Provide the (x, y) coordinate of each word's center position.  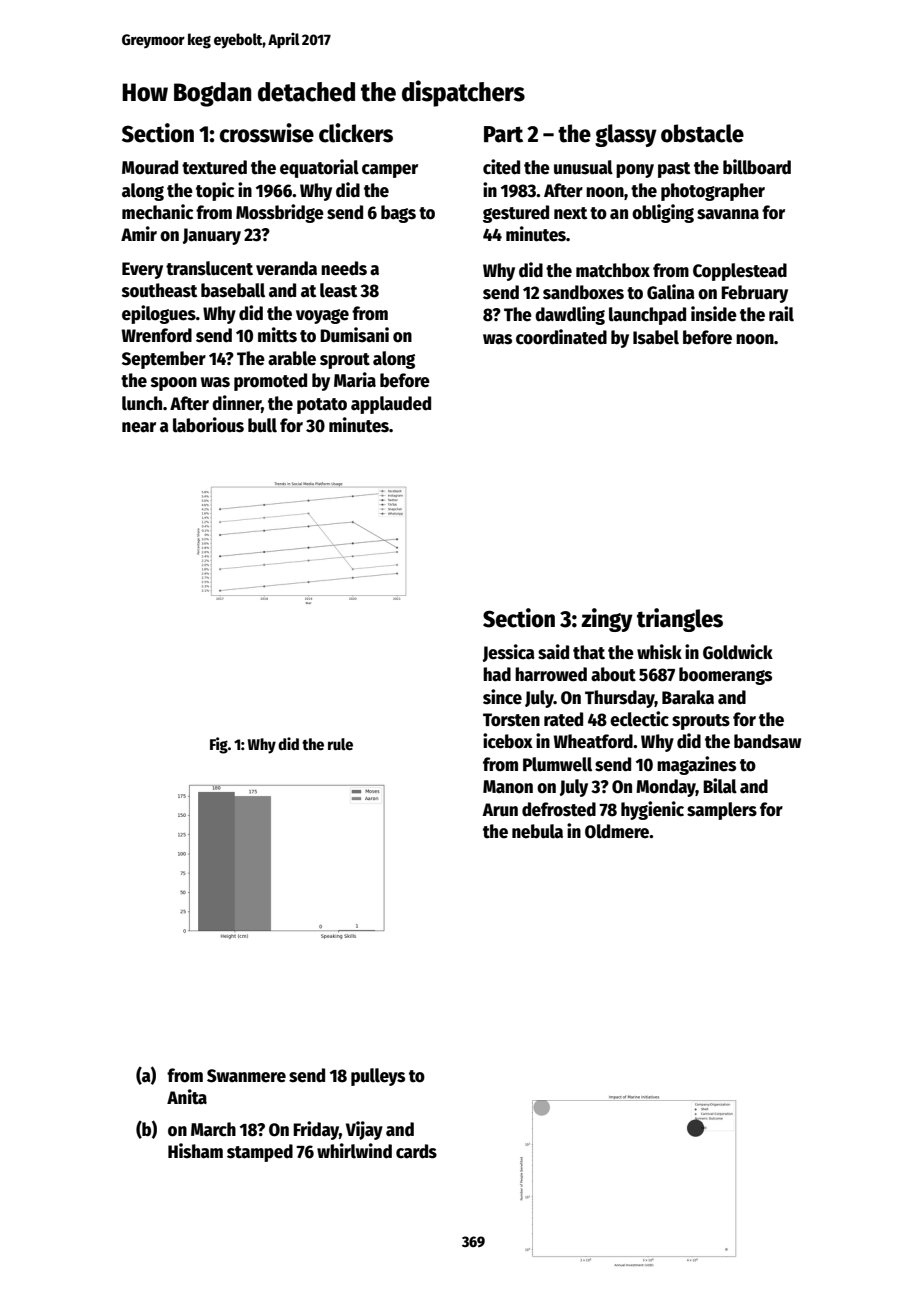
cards (416, 1151)
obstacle (702, 133)
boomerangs (725, 676)
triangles (680, 620)
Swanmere (246, 1076)
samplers (722, 811)
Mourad (150, 167)
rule (340, 744)
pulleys (378, 1077)
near (139, 427)
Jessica (509, 653)
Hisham (195, 1151)
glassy (626, 135)
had (497, 674)
